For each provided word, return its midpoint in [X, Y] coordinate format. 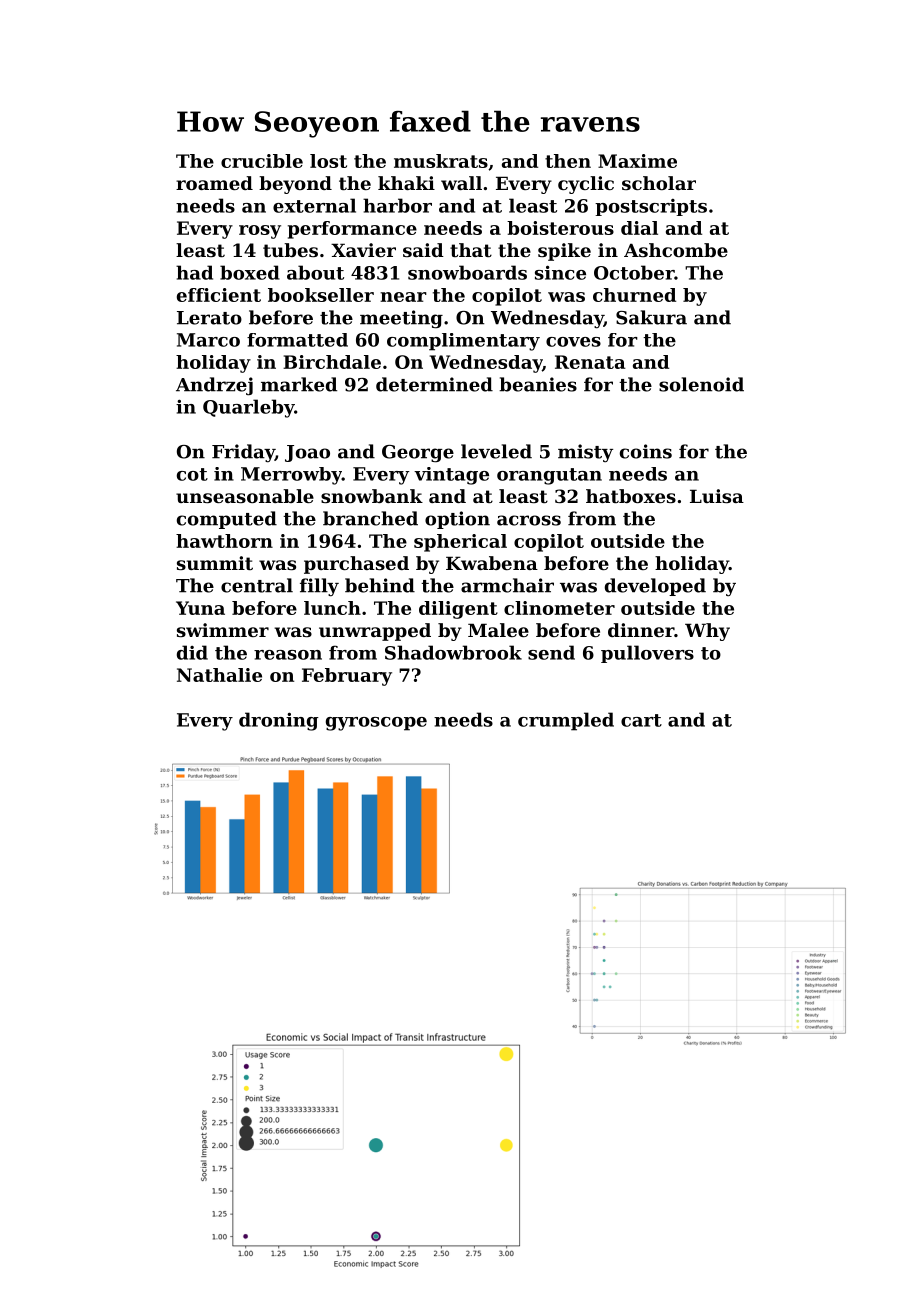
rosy [260, 232]
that [471, 250]
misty [585, 453]
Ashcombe [676, 250]
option [457, 520]
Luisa [717, 496]
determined [434, 384]
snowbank [372, 496]
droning [279, 721]
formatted [297, 340]
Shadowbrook [453, 652]
